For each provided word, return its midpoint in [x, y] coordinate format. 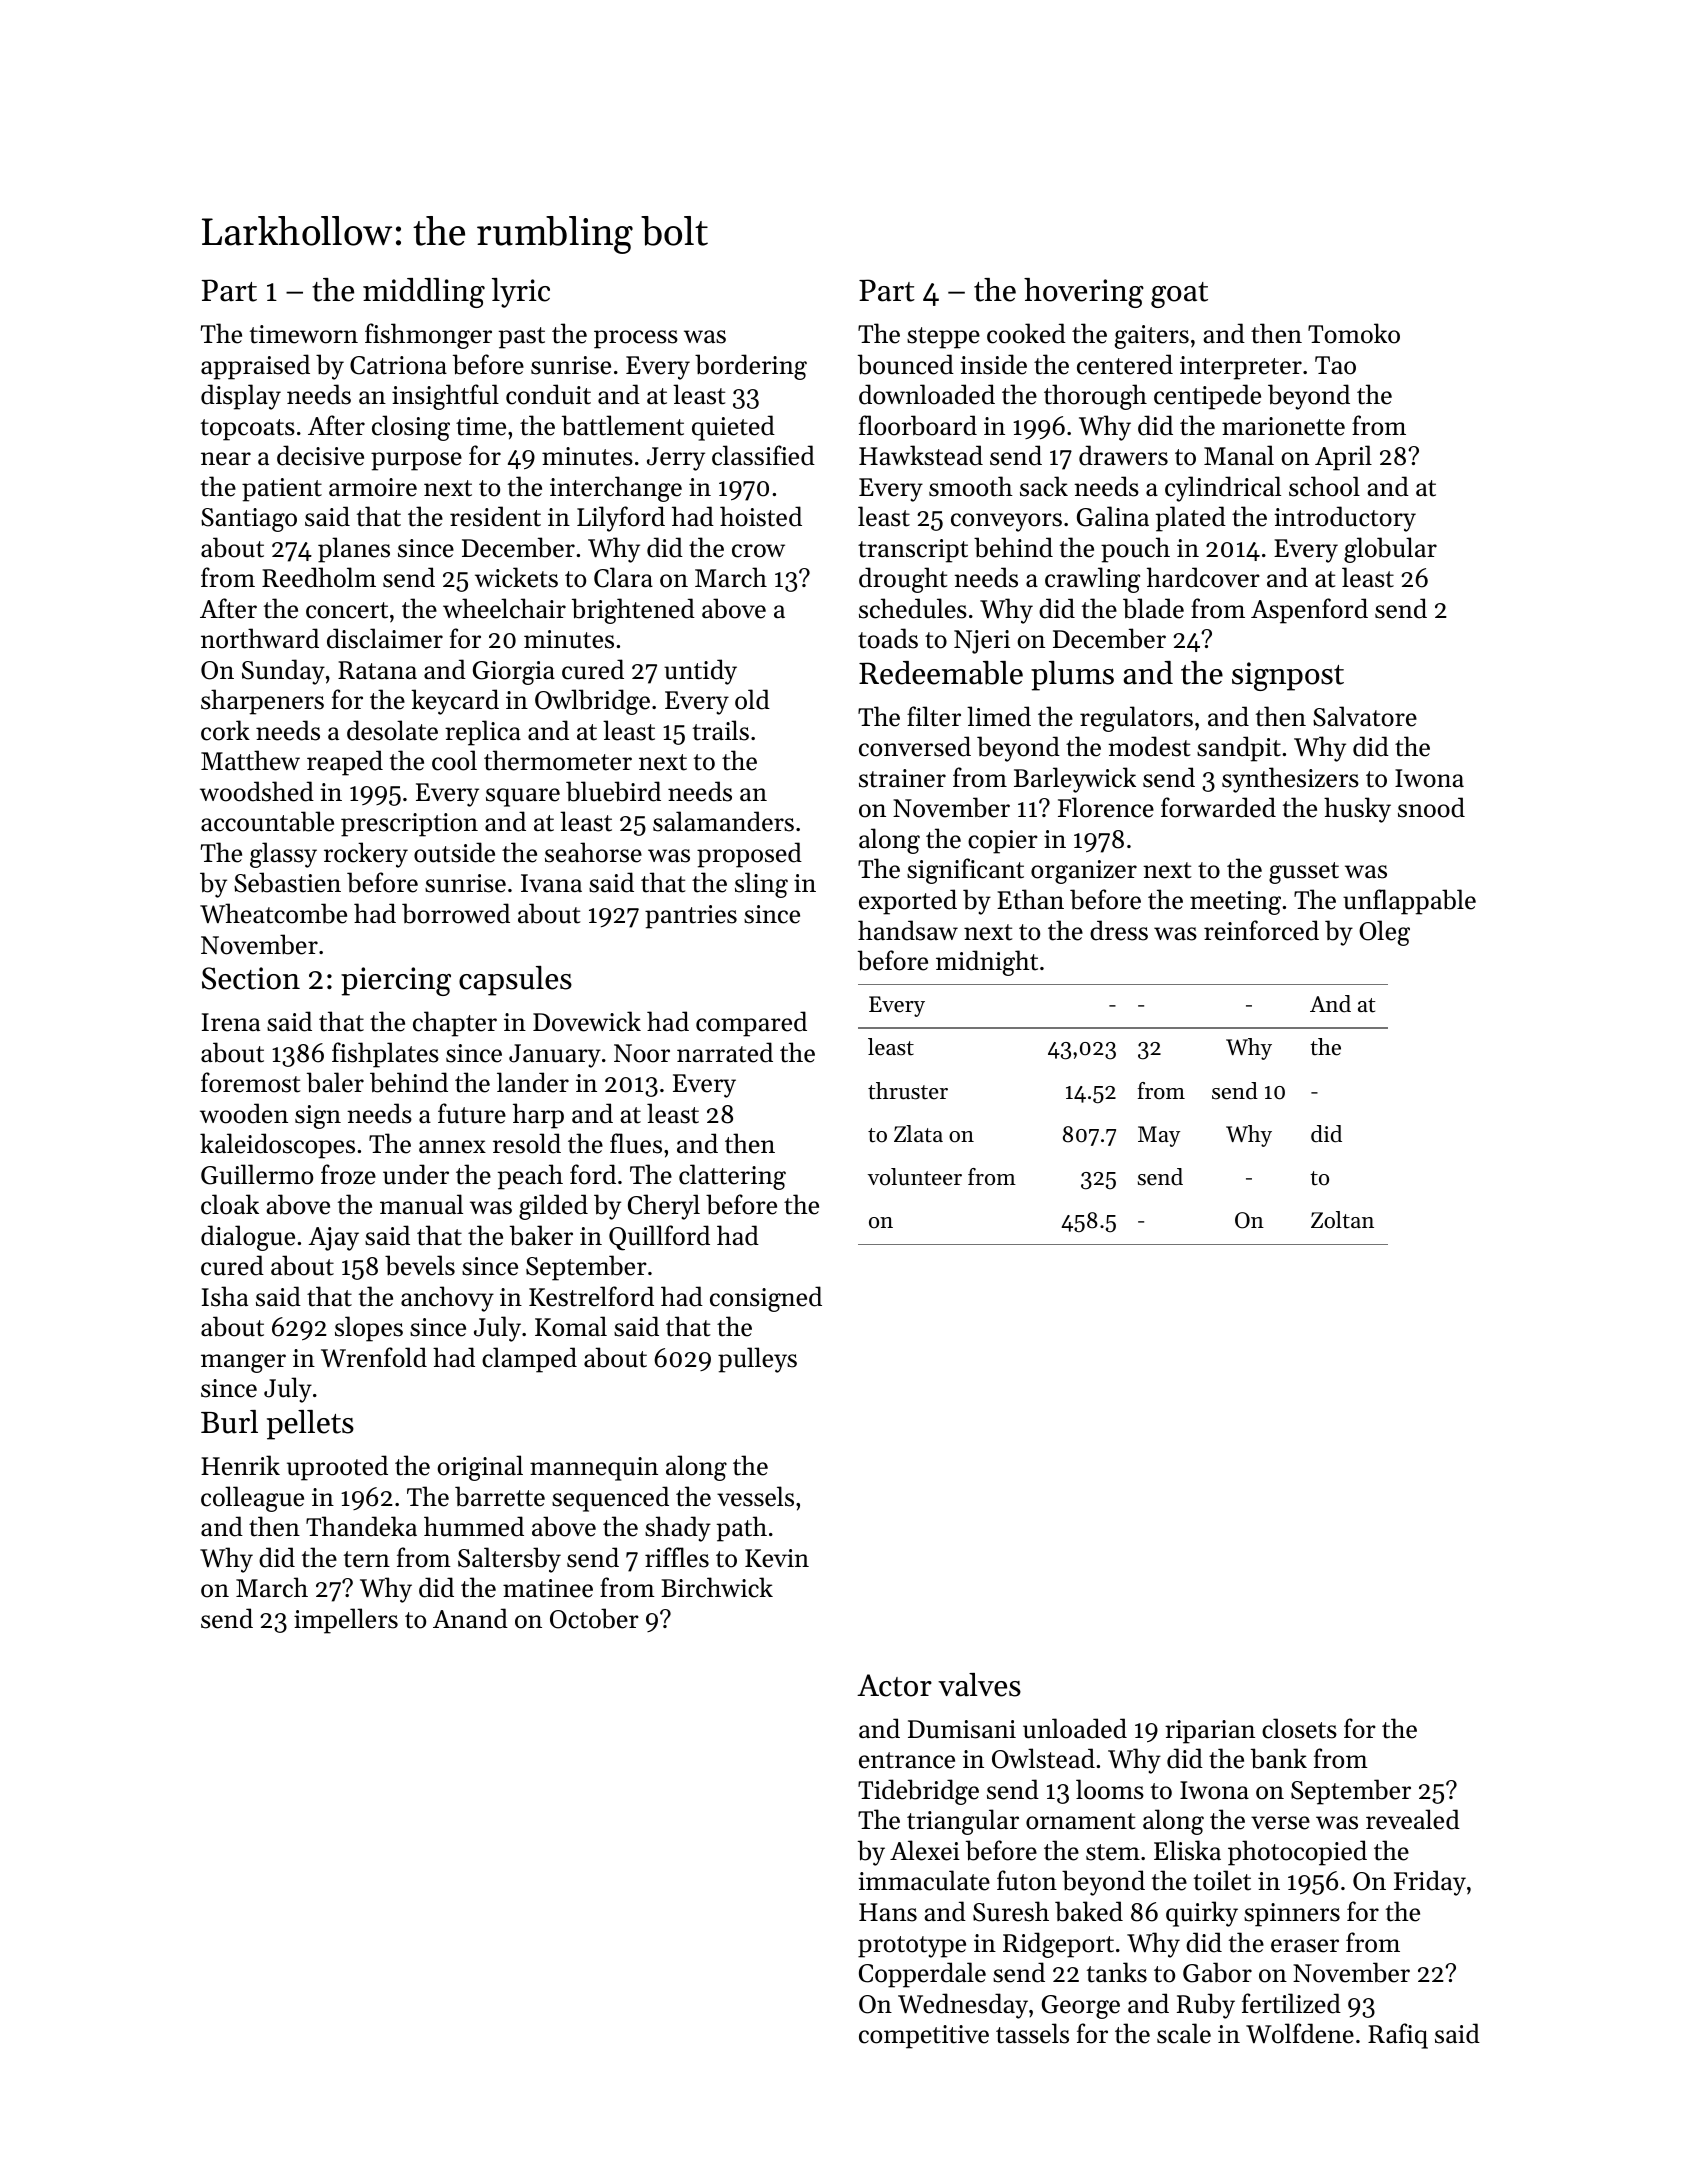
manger [243, 1363]
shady [678, 1529]
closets [1299, 1728]
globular [1390, 550]
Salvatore [1365, 716]
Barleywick [1075, 780]
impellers [346, 1621]
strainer [902, 778]
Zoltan [1342, 1220]
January [555, 1056]
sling [761, 885]
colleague [252, 1499]
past [522, 338]
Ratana [377, 670]
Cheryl [664, 1207]
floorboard [918, 425]
